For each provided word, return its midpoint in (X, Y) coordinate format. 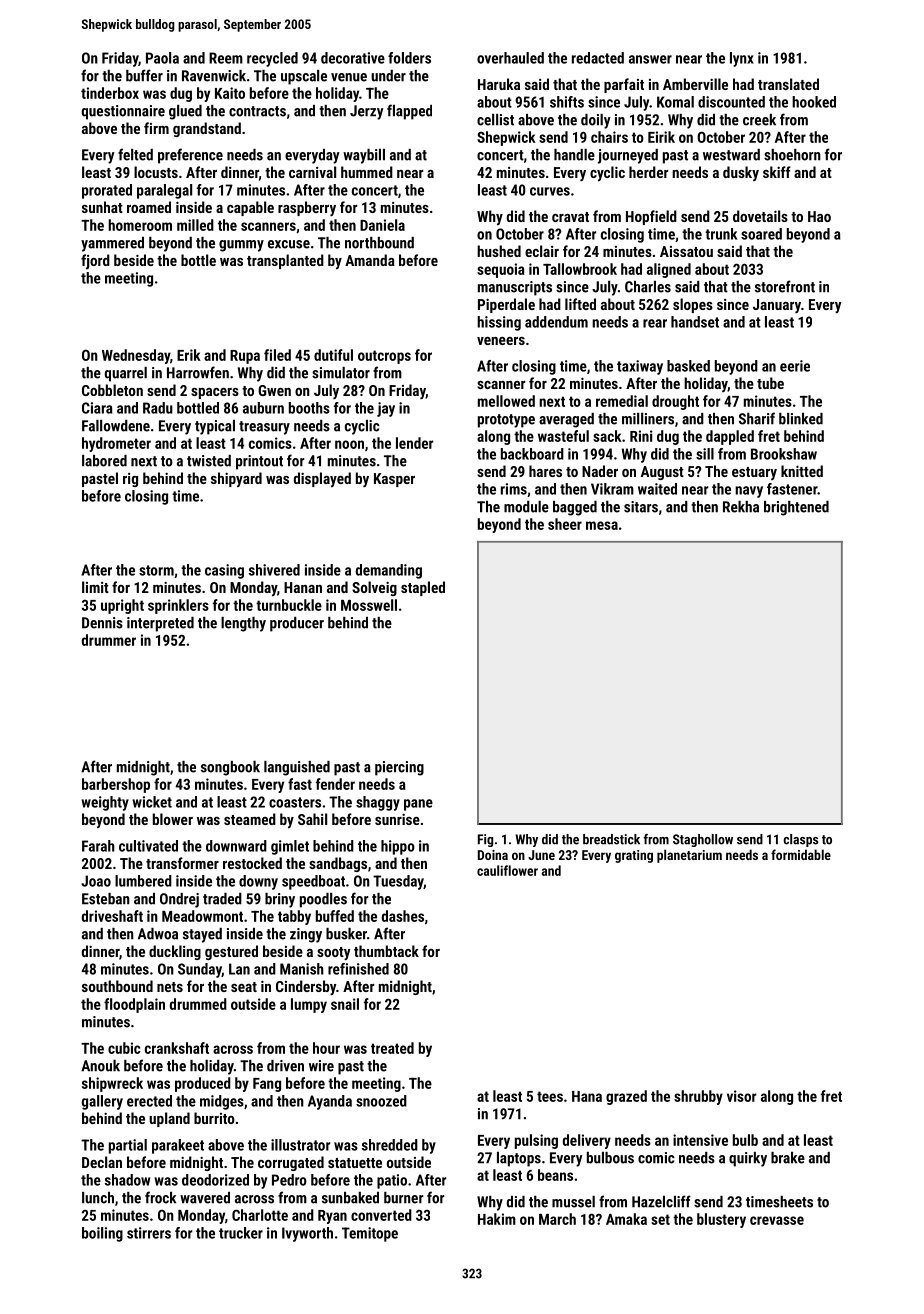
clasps (800, 840)
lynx (742, 59)
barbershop (116, 785)
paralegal (164, 191)
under (388, 76)
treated (392, 1048)
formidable (801, 854)
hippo (398, 847)
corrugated (291, 1163)
